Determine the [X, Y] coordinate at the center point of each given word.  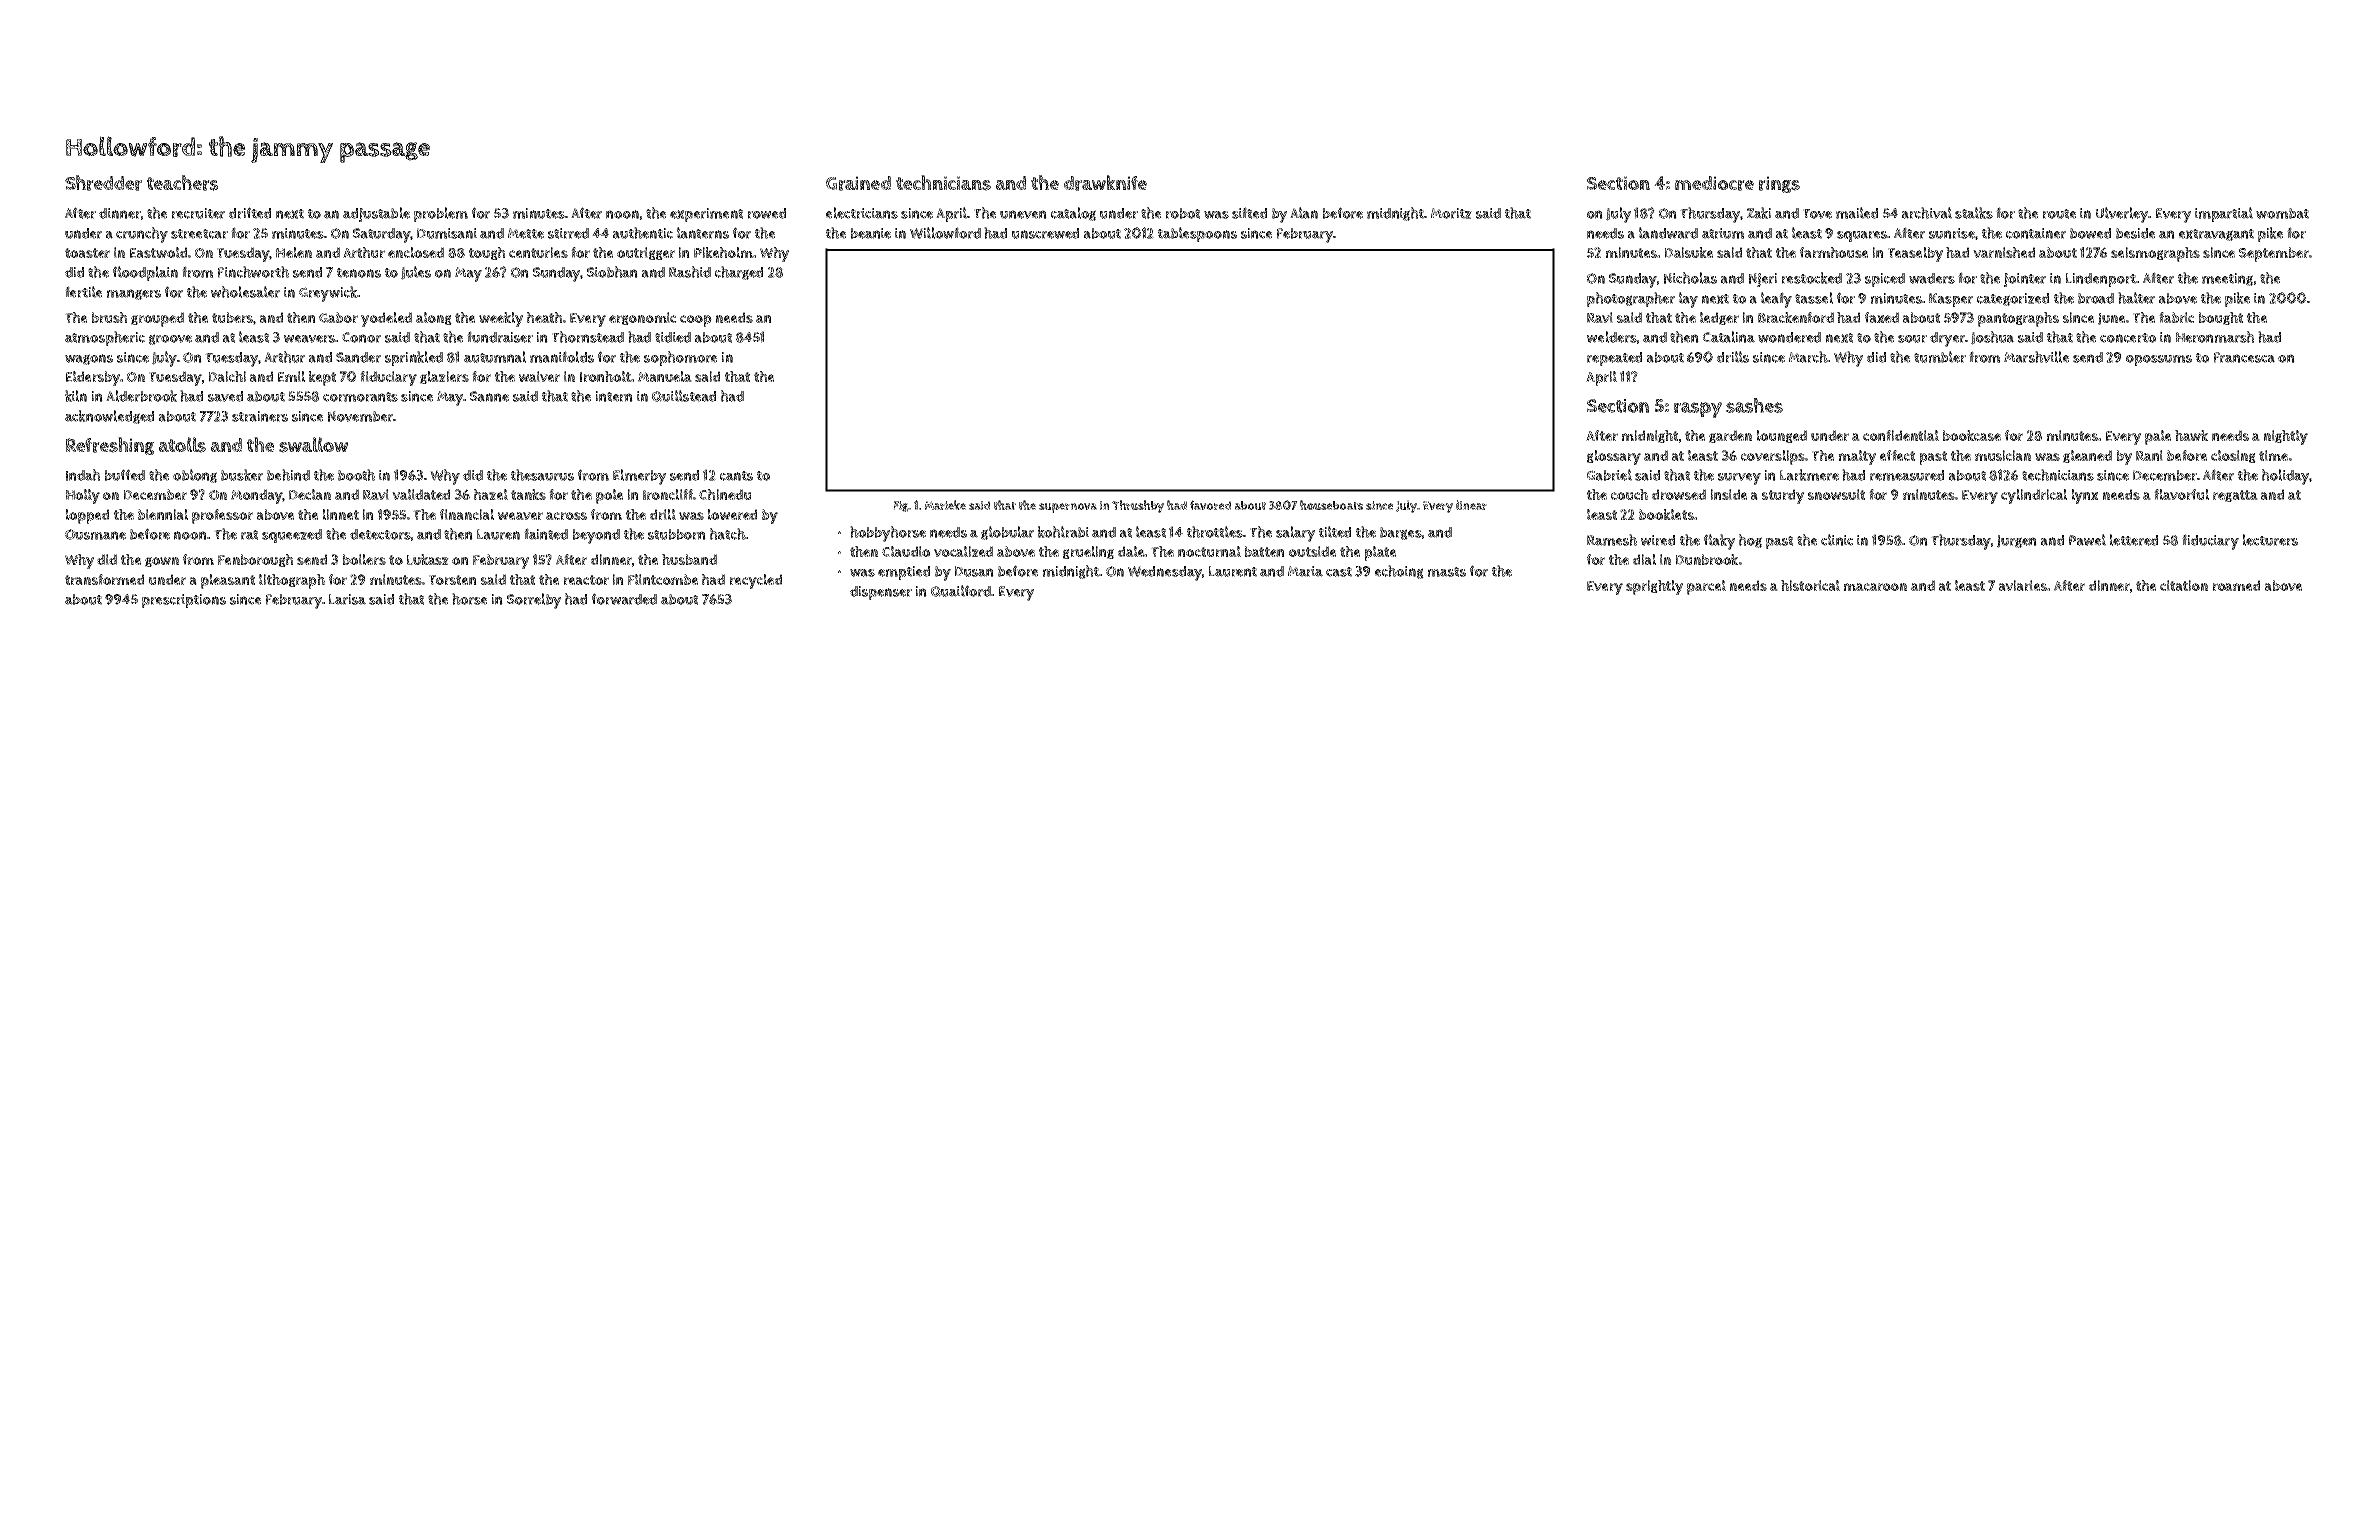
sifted [1249, 213]
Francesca [2244, 357]
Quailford [961, 591]
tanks [528, 494]
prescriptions [184, 601]
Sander [358, 357]
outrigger [646, 253]
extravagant [2216, 235]
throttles [1215, 532]
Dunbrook [1707, 559]
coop [696, 321]
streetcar [199, 234]
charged [739, 273]
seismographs [2155, 254]
